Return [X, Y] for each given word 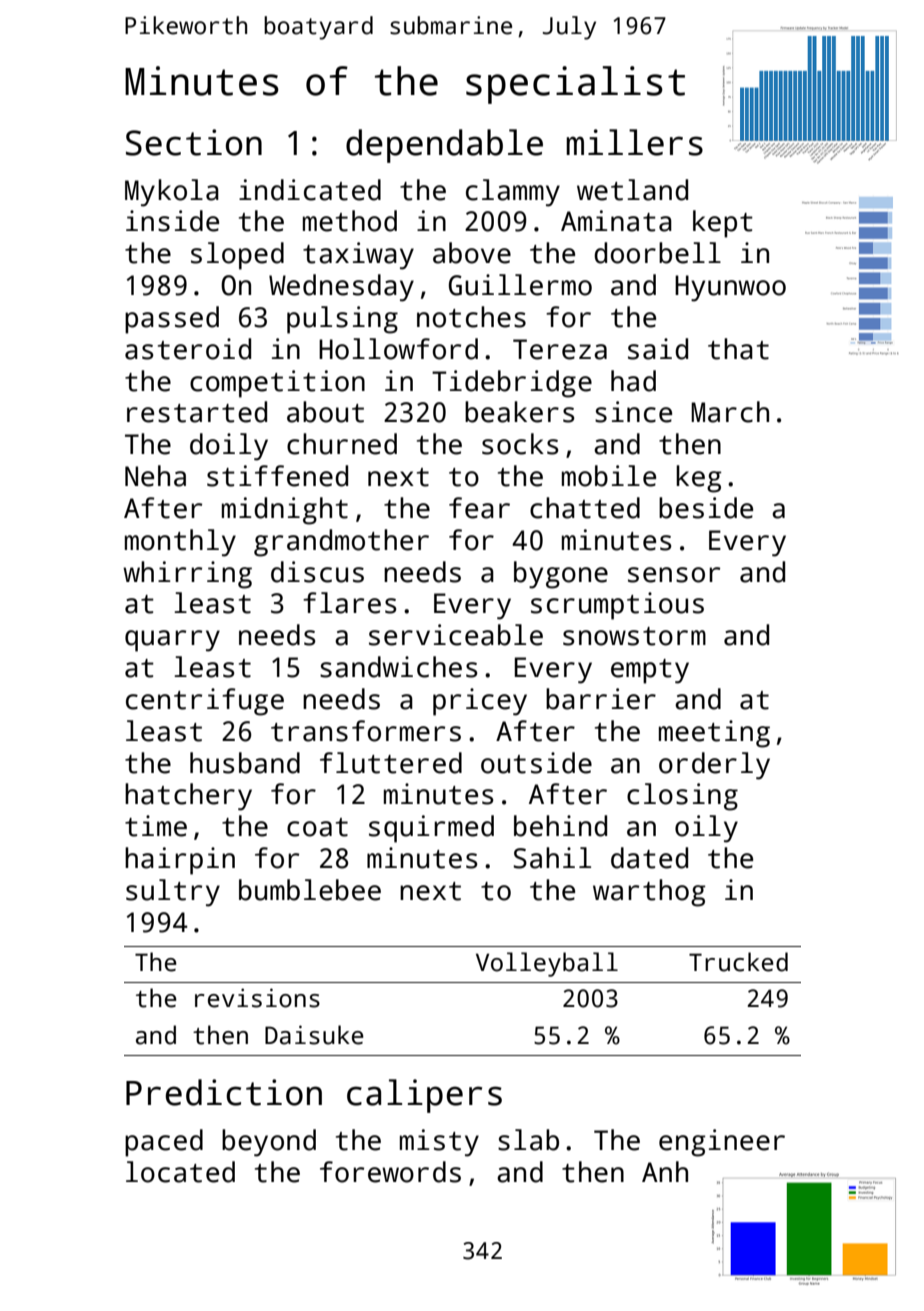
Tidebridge [512, 384]
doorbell [657, 253]
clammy [513, 193]
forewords [390, 1172]
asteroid [188, 349]
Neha [155, 476]
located [180, 1172]
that [738, 349]
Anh [665, 1171]
